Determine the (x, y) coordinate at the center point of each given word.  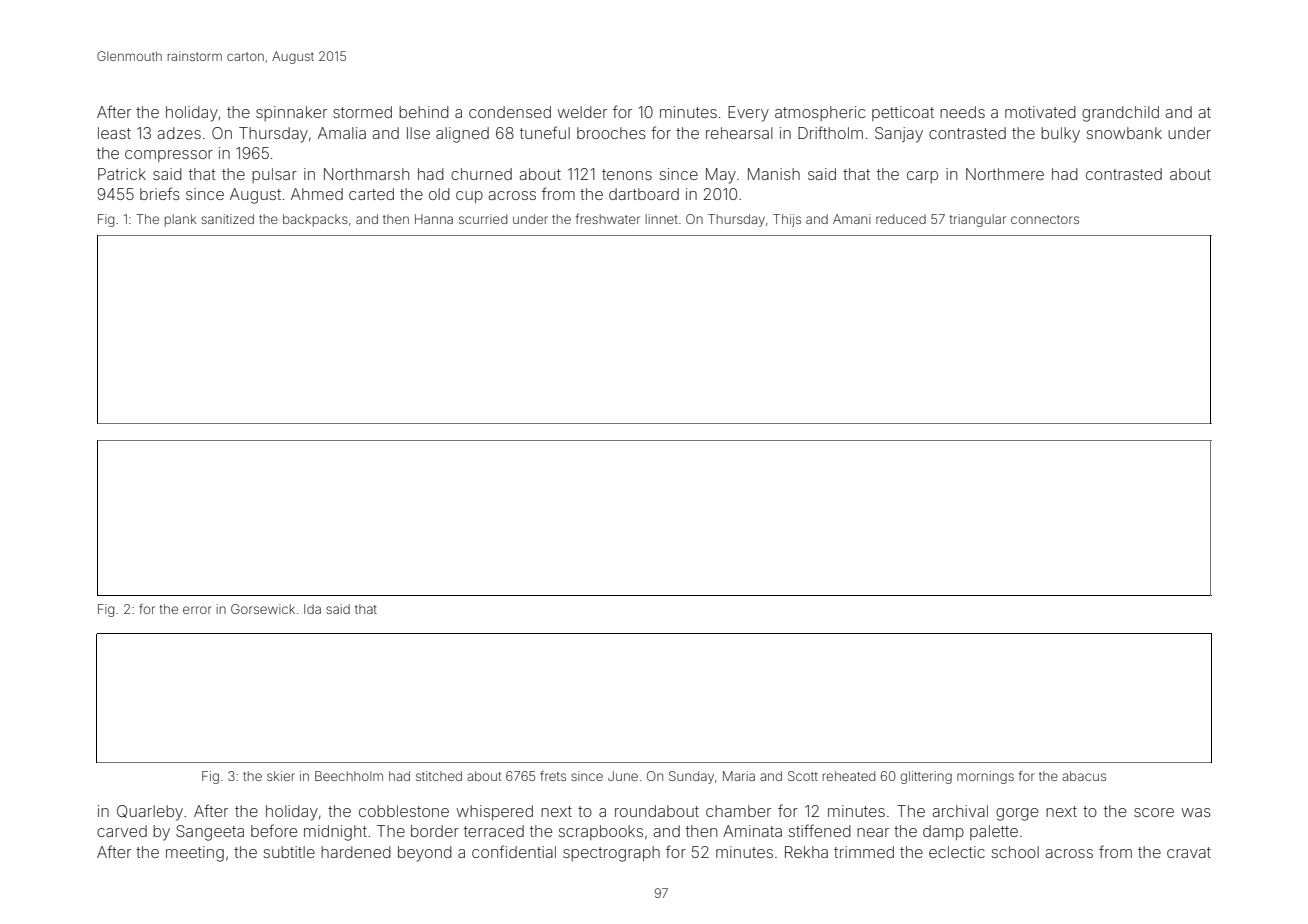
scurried (483, 219)
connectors (1045, 219)
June (623, 776)
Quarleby (150, 813)
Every (748, 114)
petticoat (903, 113)
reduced (901, 219)
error (197, 610)
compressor (169, 156)
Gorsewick (263, 609)
